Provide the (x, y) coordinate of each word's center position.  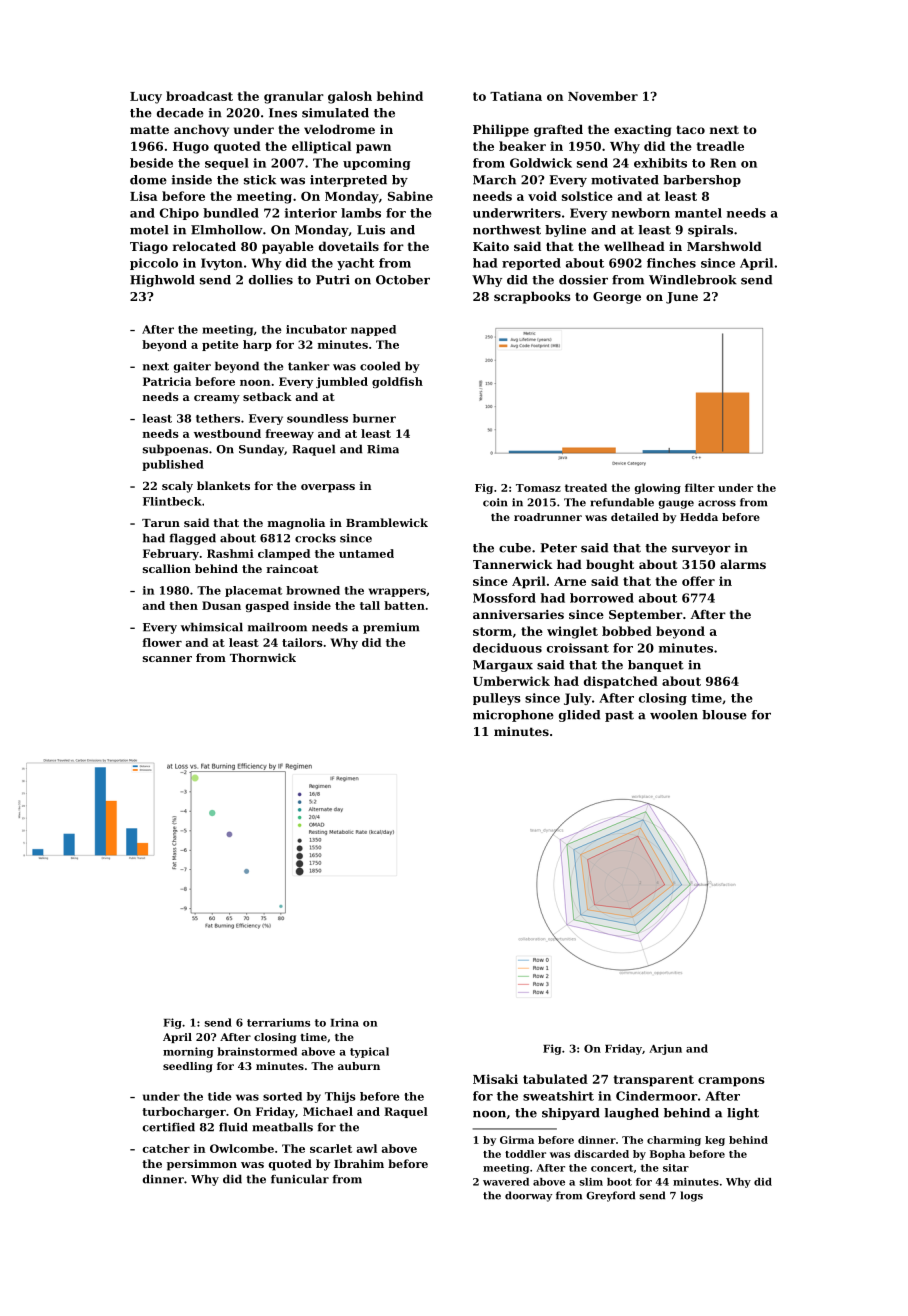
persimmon (202, 1165)
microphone (513, 716)
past (619, 716)
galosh (350, 97)
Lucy (146, 98)
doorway (528, 1196)
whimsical (212, 627)
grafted (558, 130)
